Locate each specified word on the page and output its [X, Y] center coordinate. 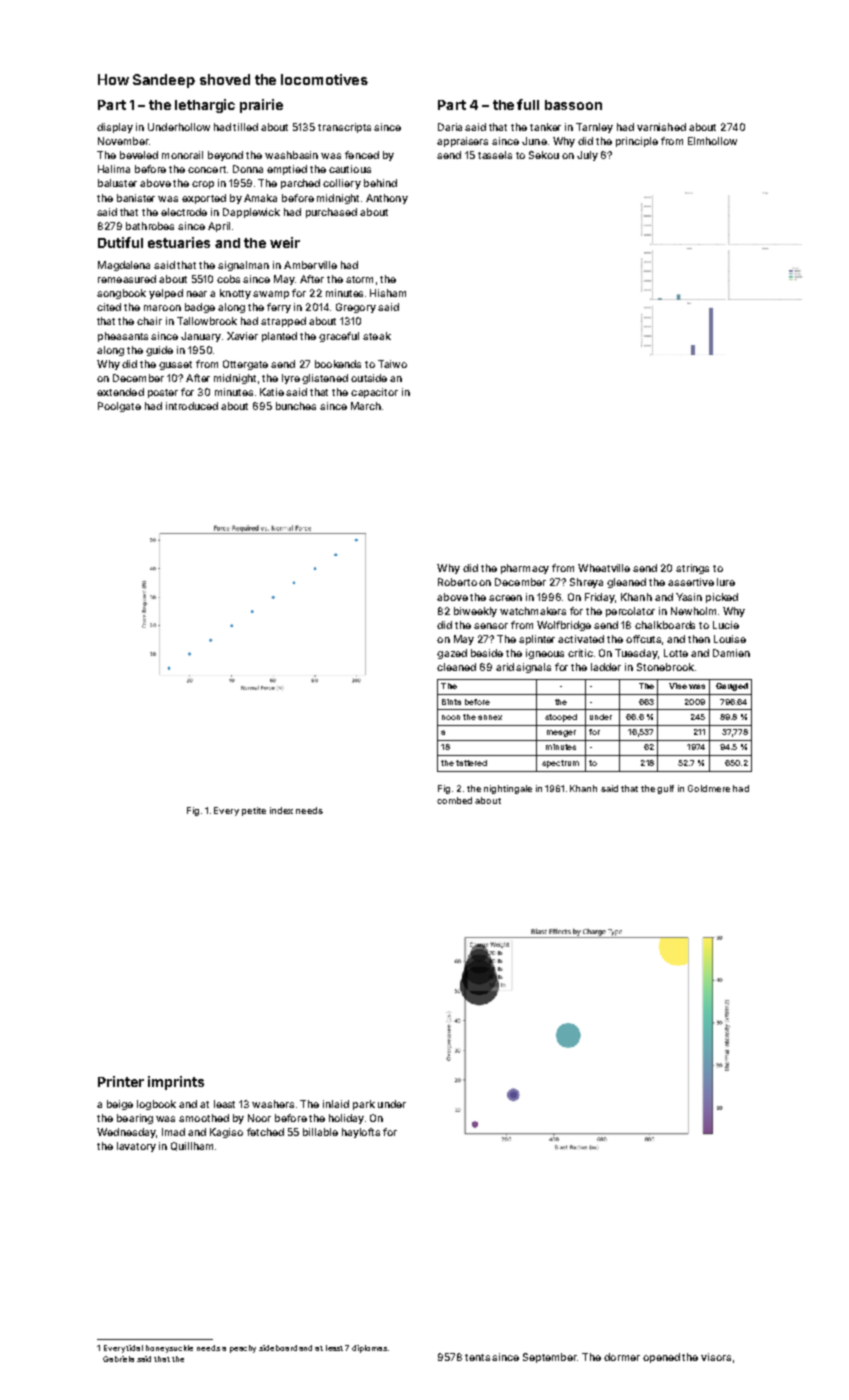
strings [692, 569]
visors [716, 1357]
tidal [134, 1348]
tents [477, 1357]
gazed [452, 654]
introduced [192, 406]
